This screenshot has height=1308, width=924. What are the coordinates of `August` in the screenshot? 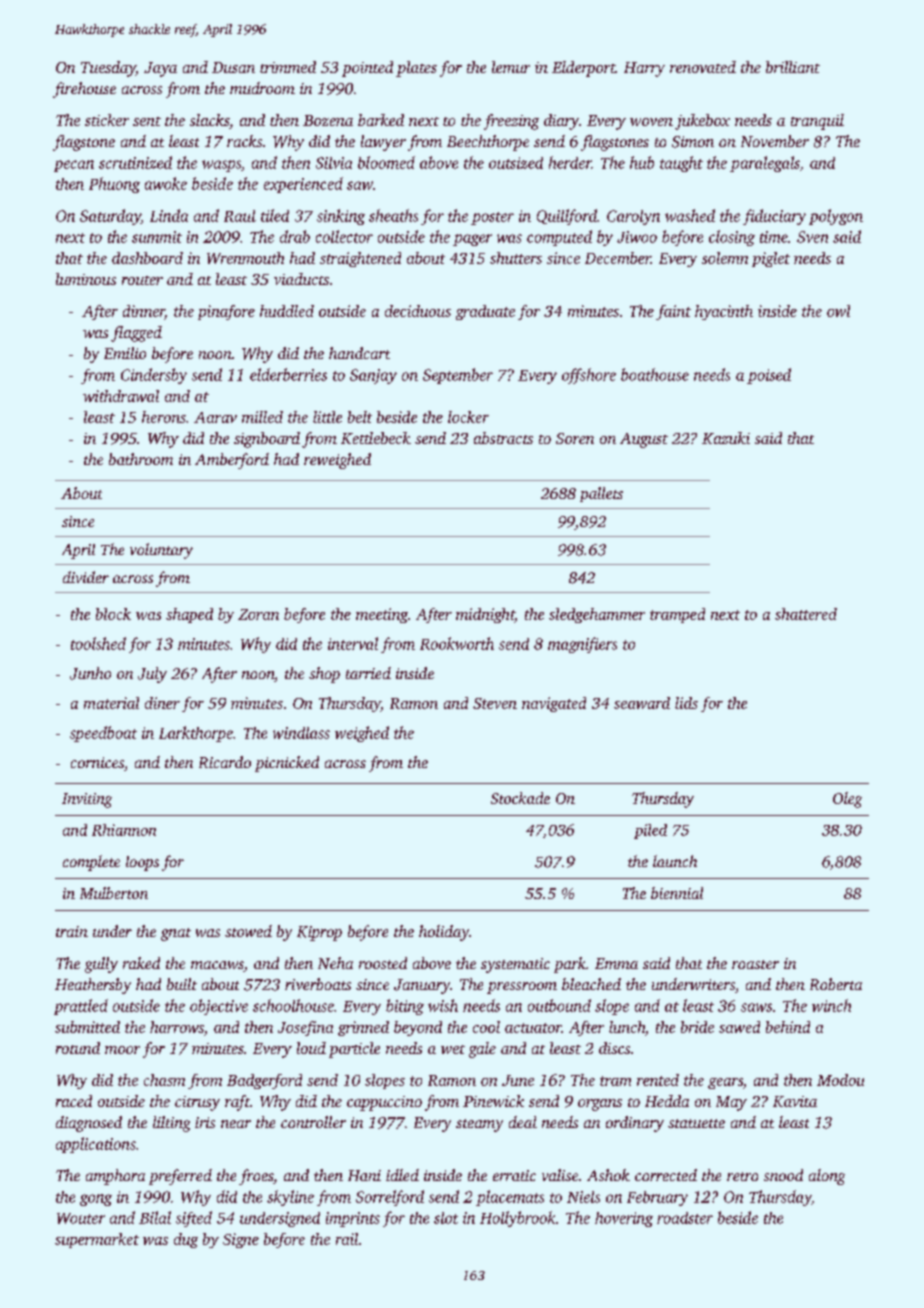 It's located at (644, 440).
